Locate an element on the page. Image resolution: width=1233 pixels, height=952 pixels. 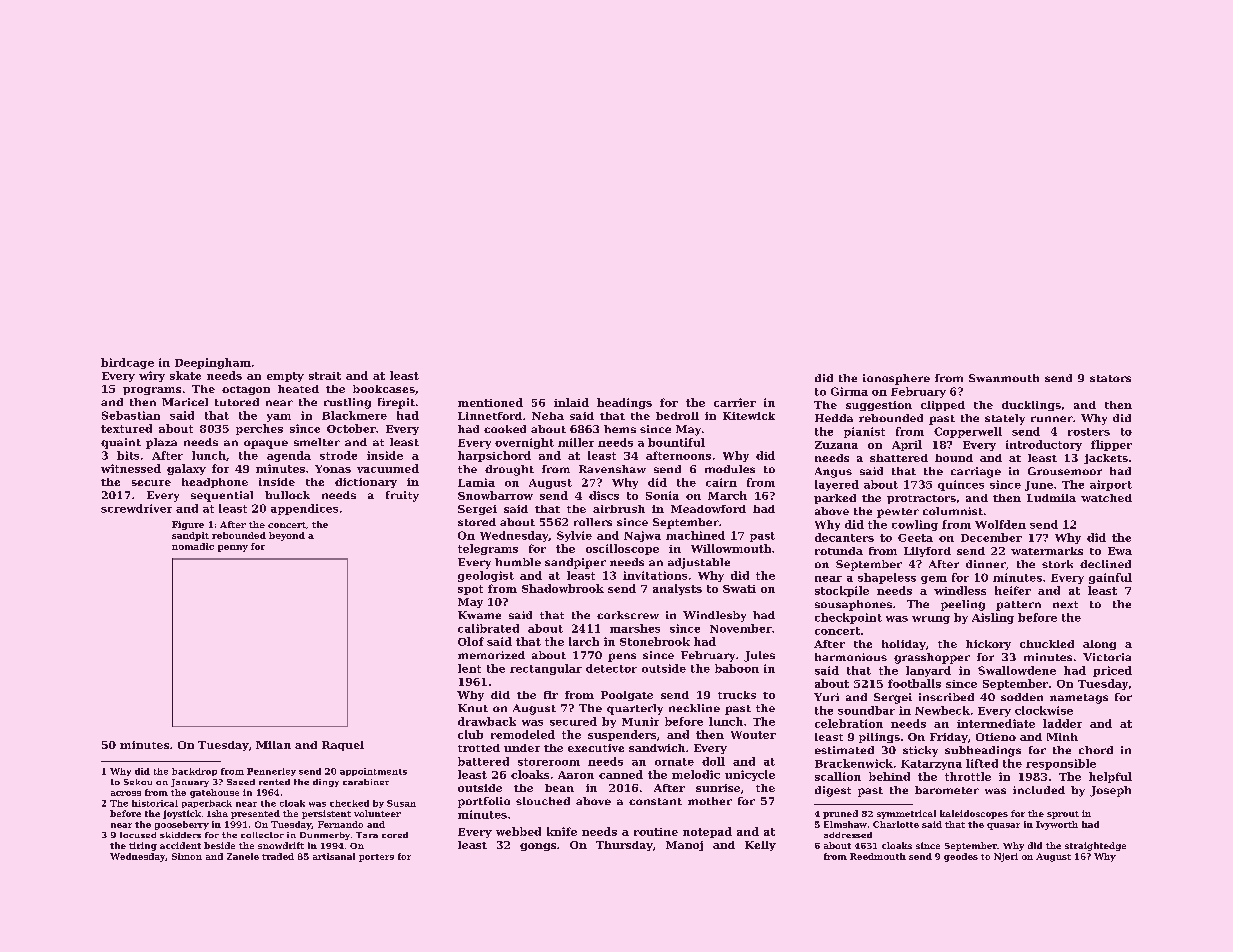
Wouter is located at coordinates (753, 735).
